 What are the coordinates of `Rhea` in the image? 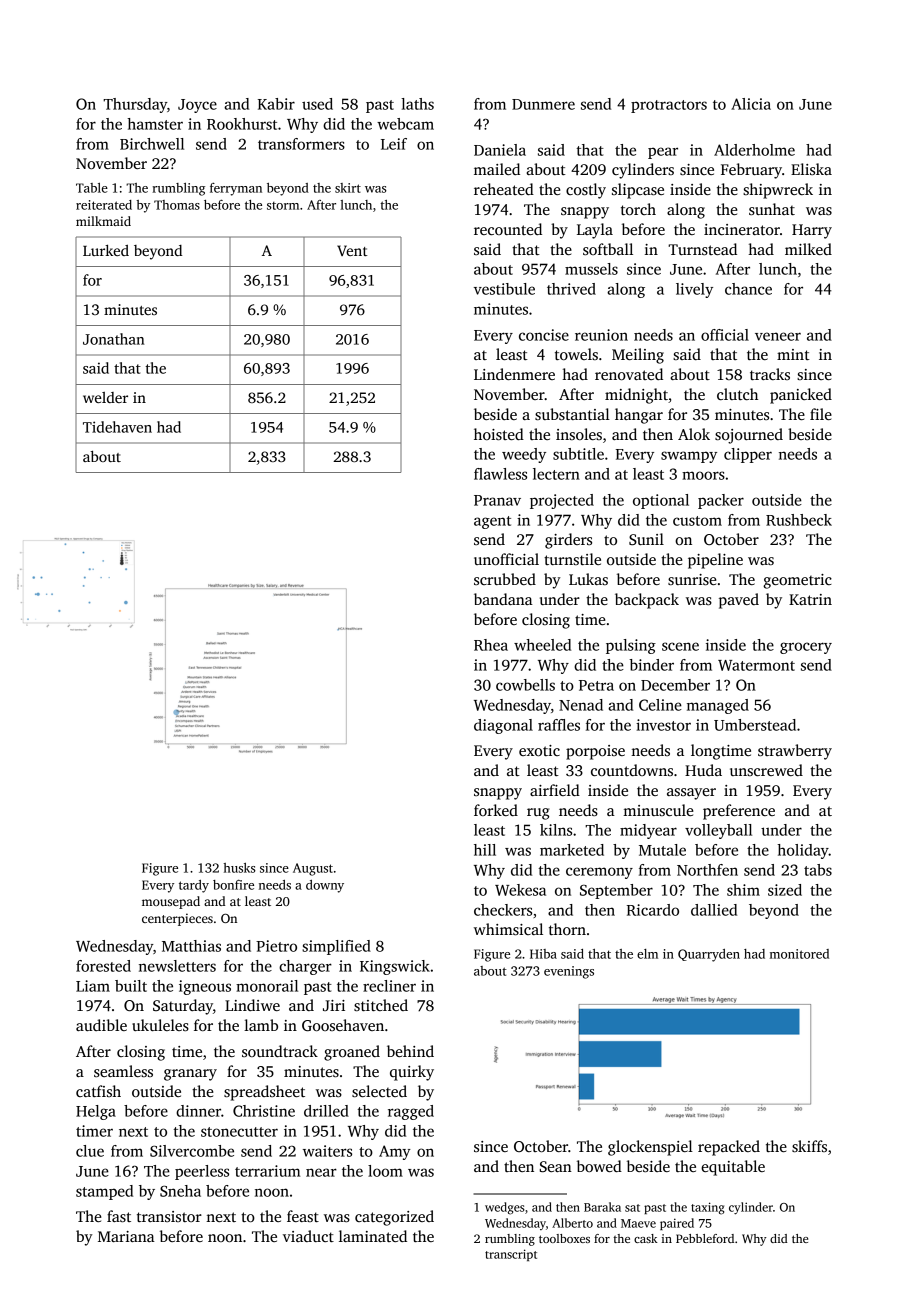 It's located at (491, 645).
